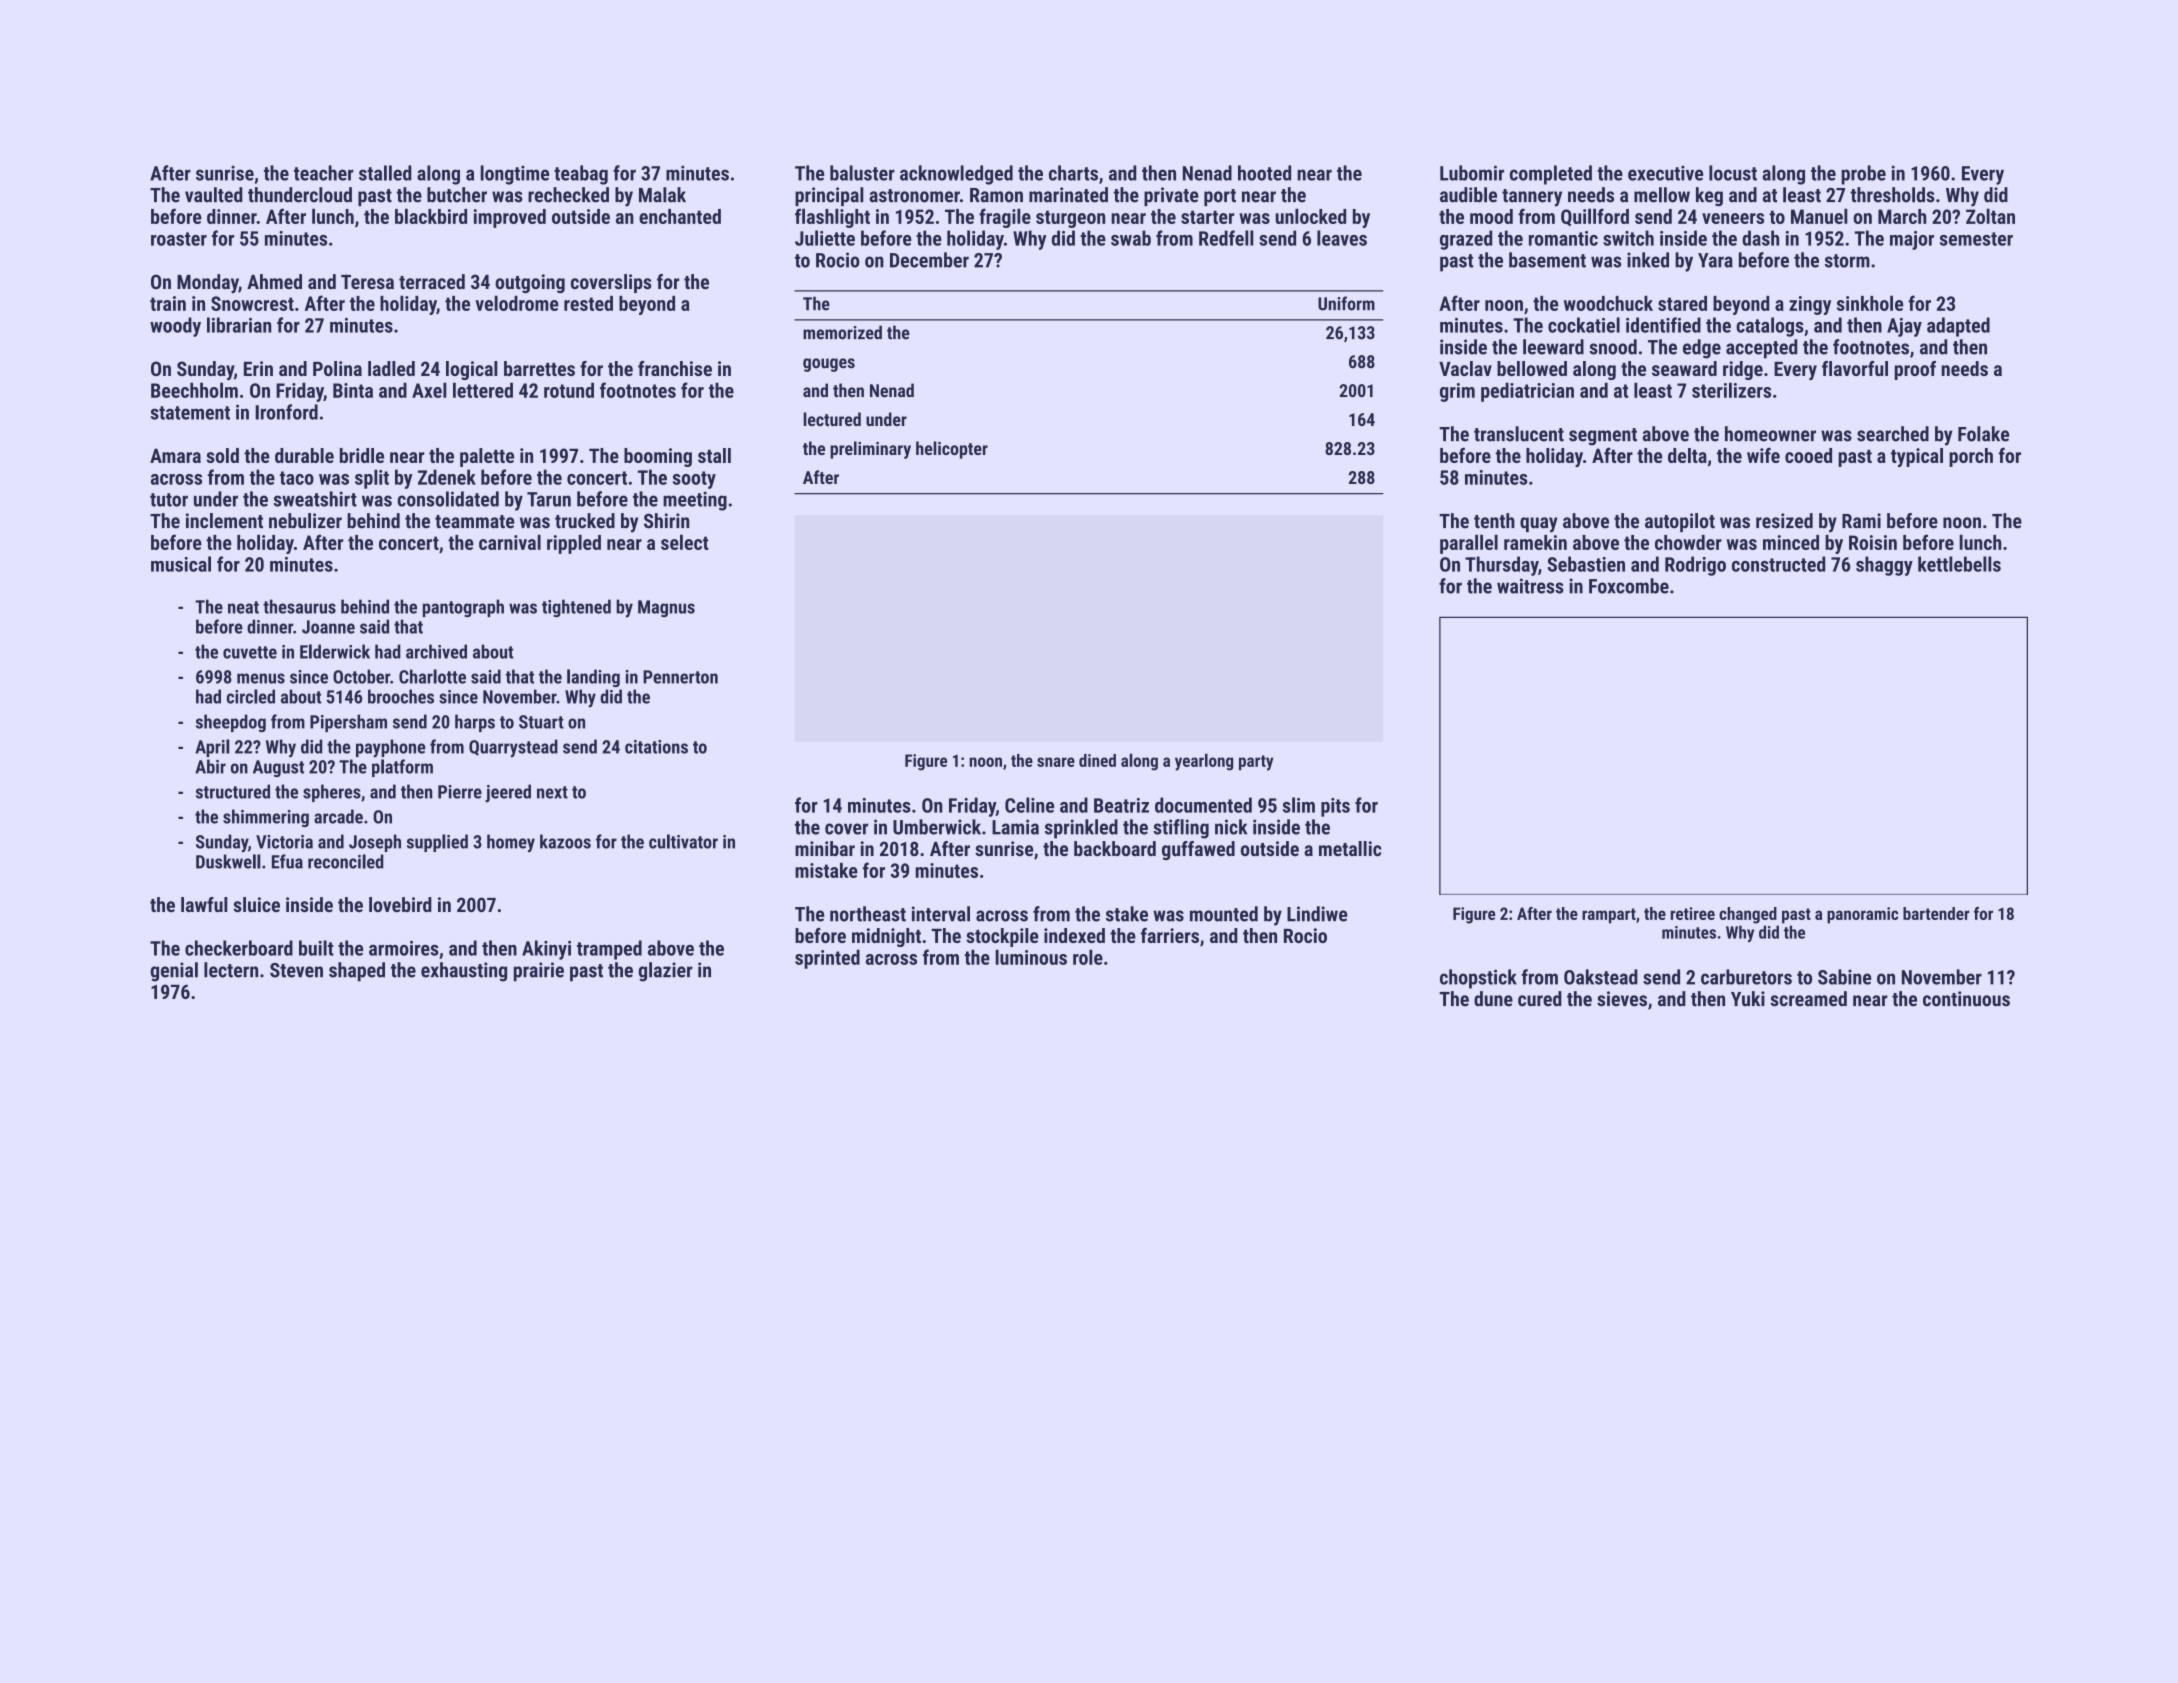 The image size is (2178, 1683). I want to click on teacher, so click(324, 173).
